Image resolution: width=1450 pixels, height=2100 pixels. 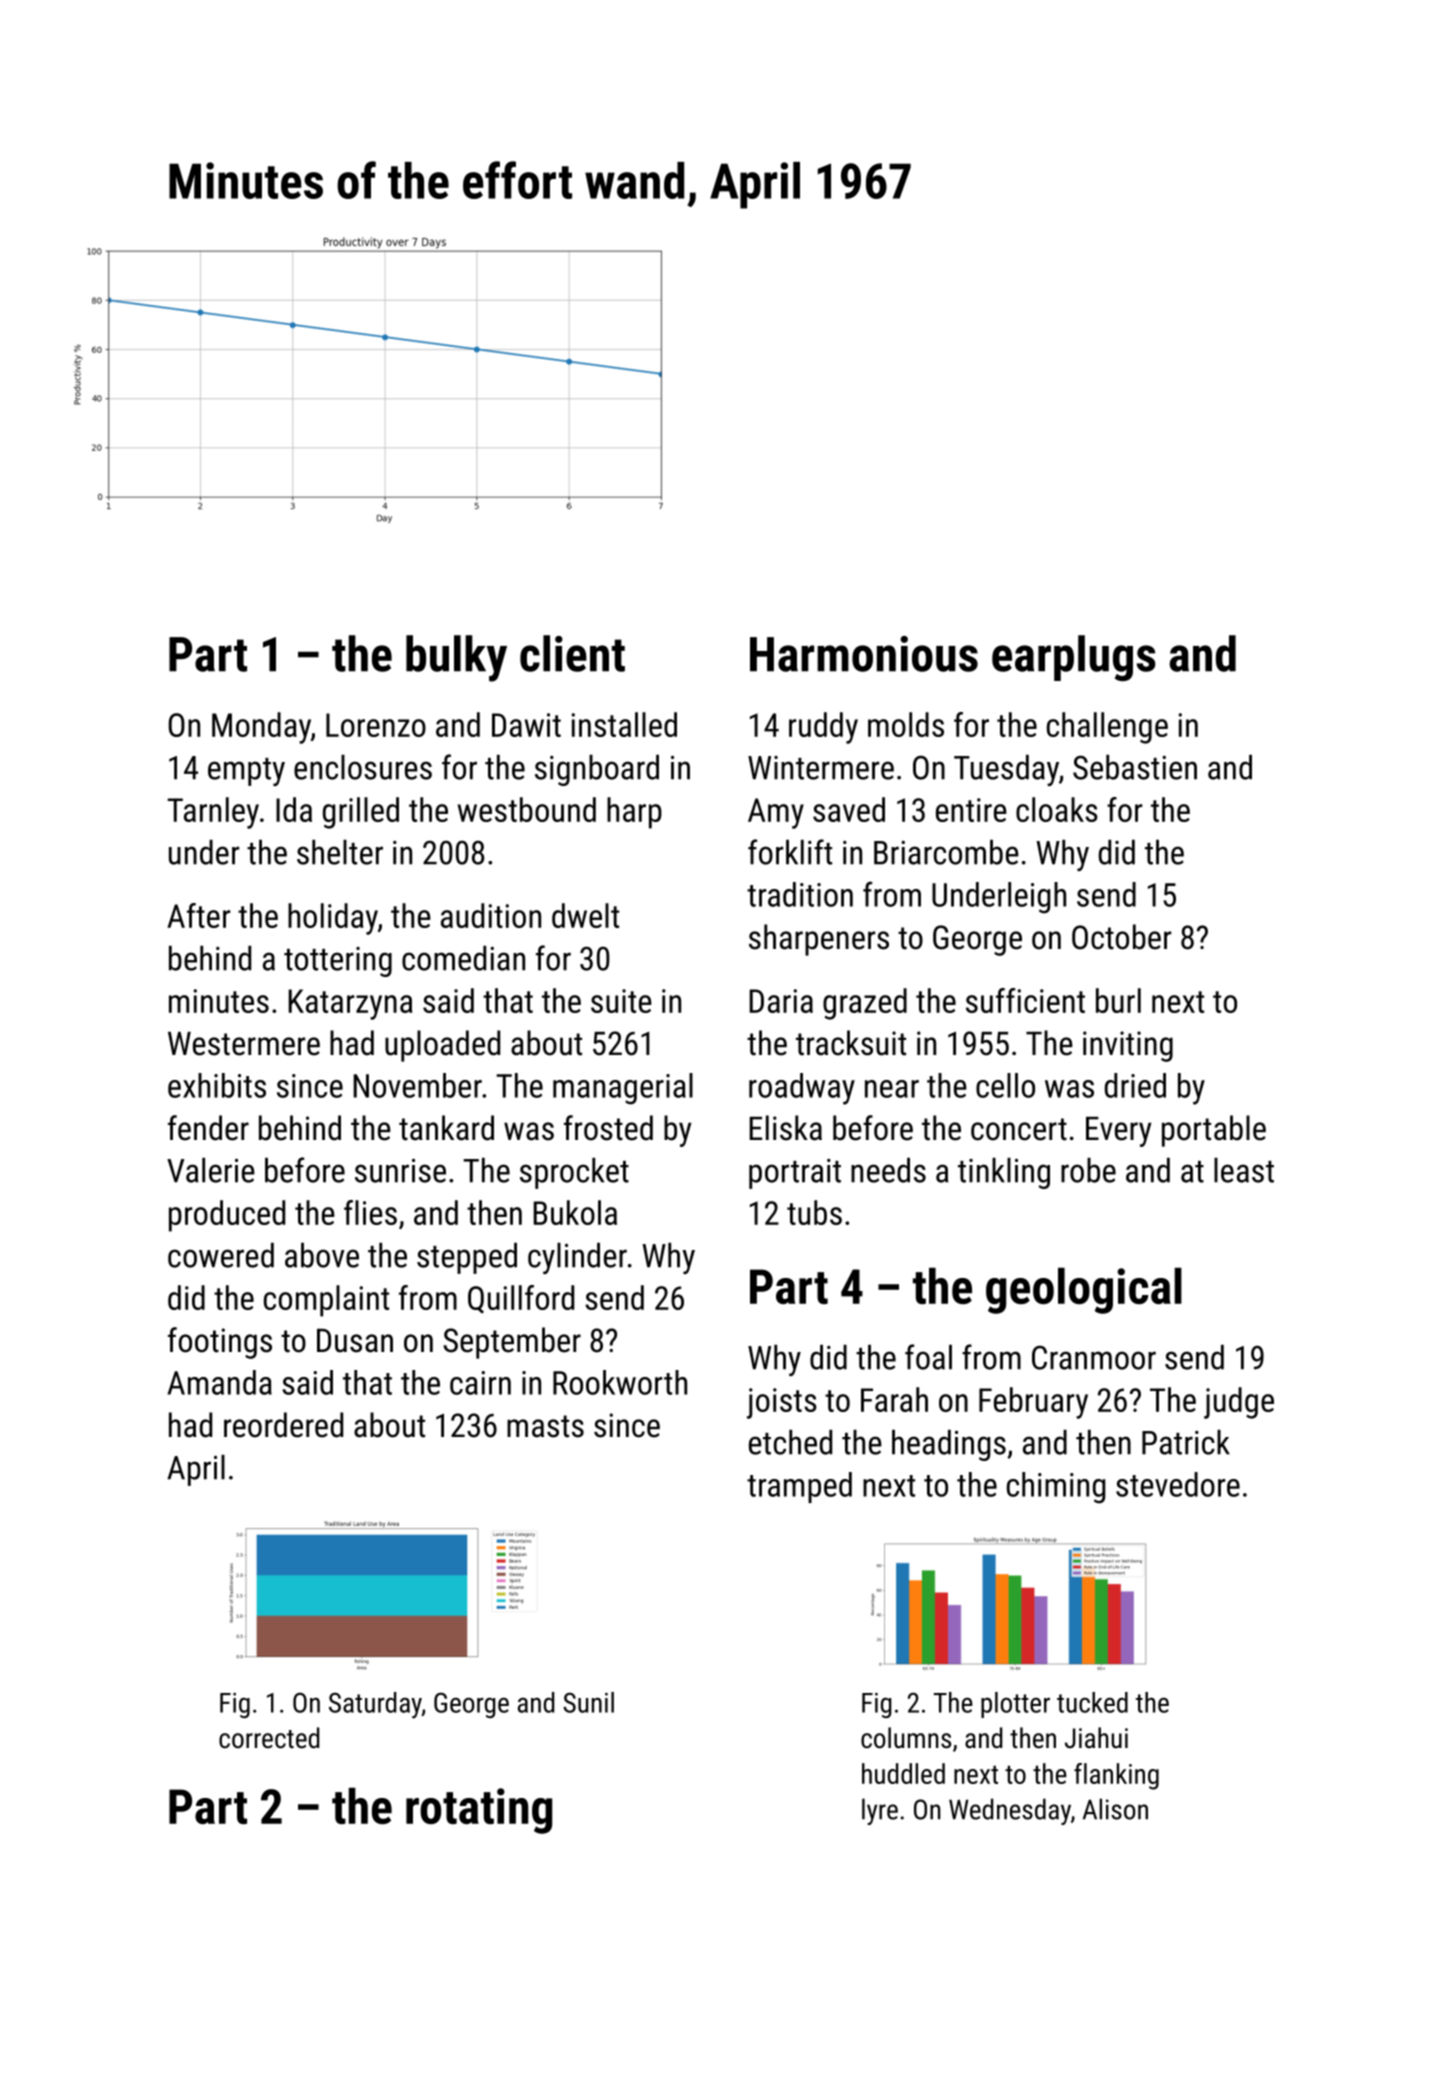 I want to click on burl, so click(x=1118, y=1000).
